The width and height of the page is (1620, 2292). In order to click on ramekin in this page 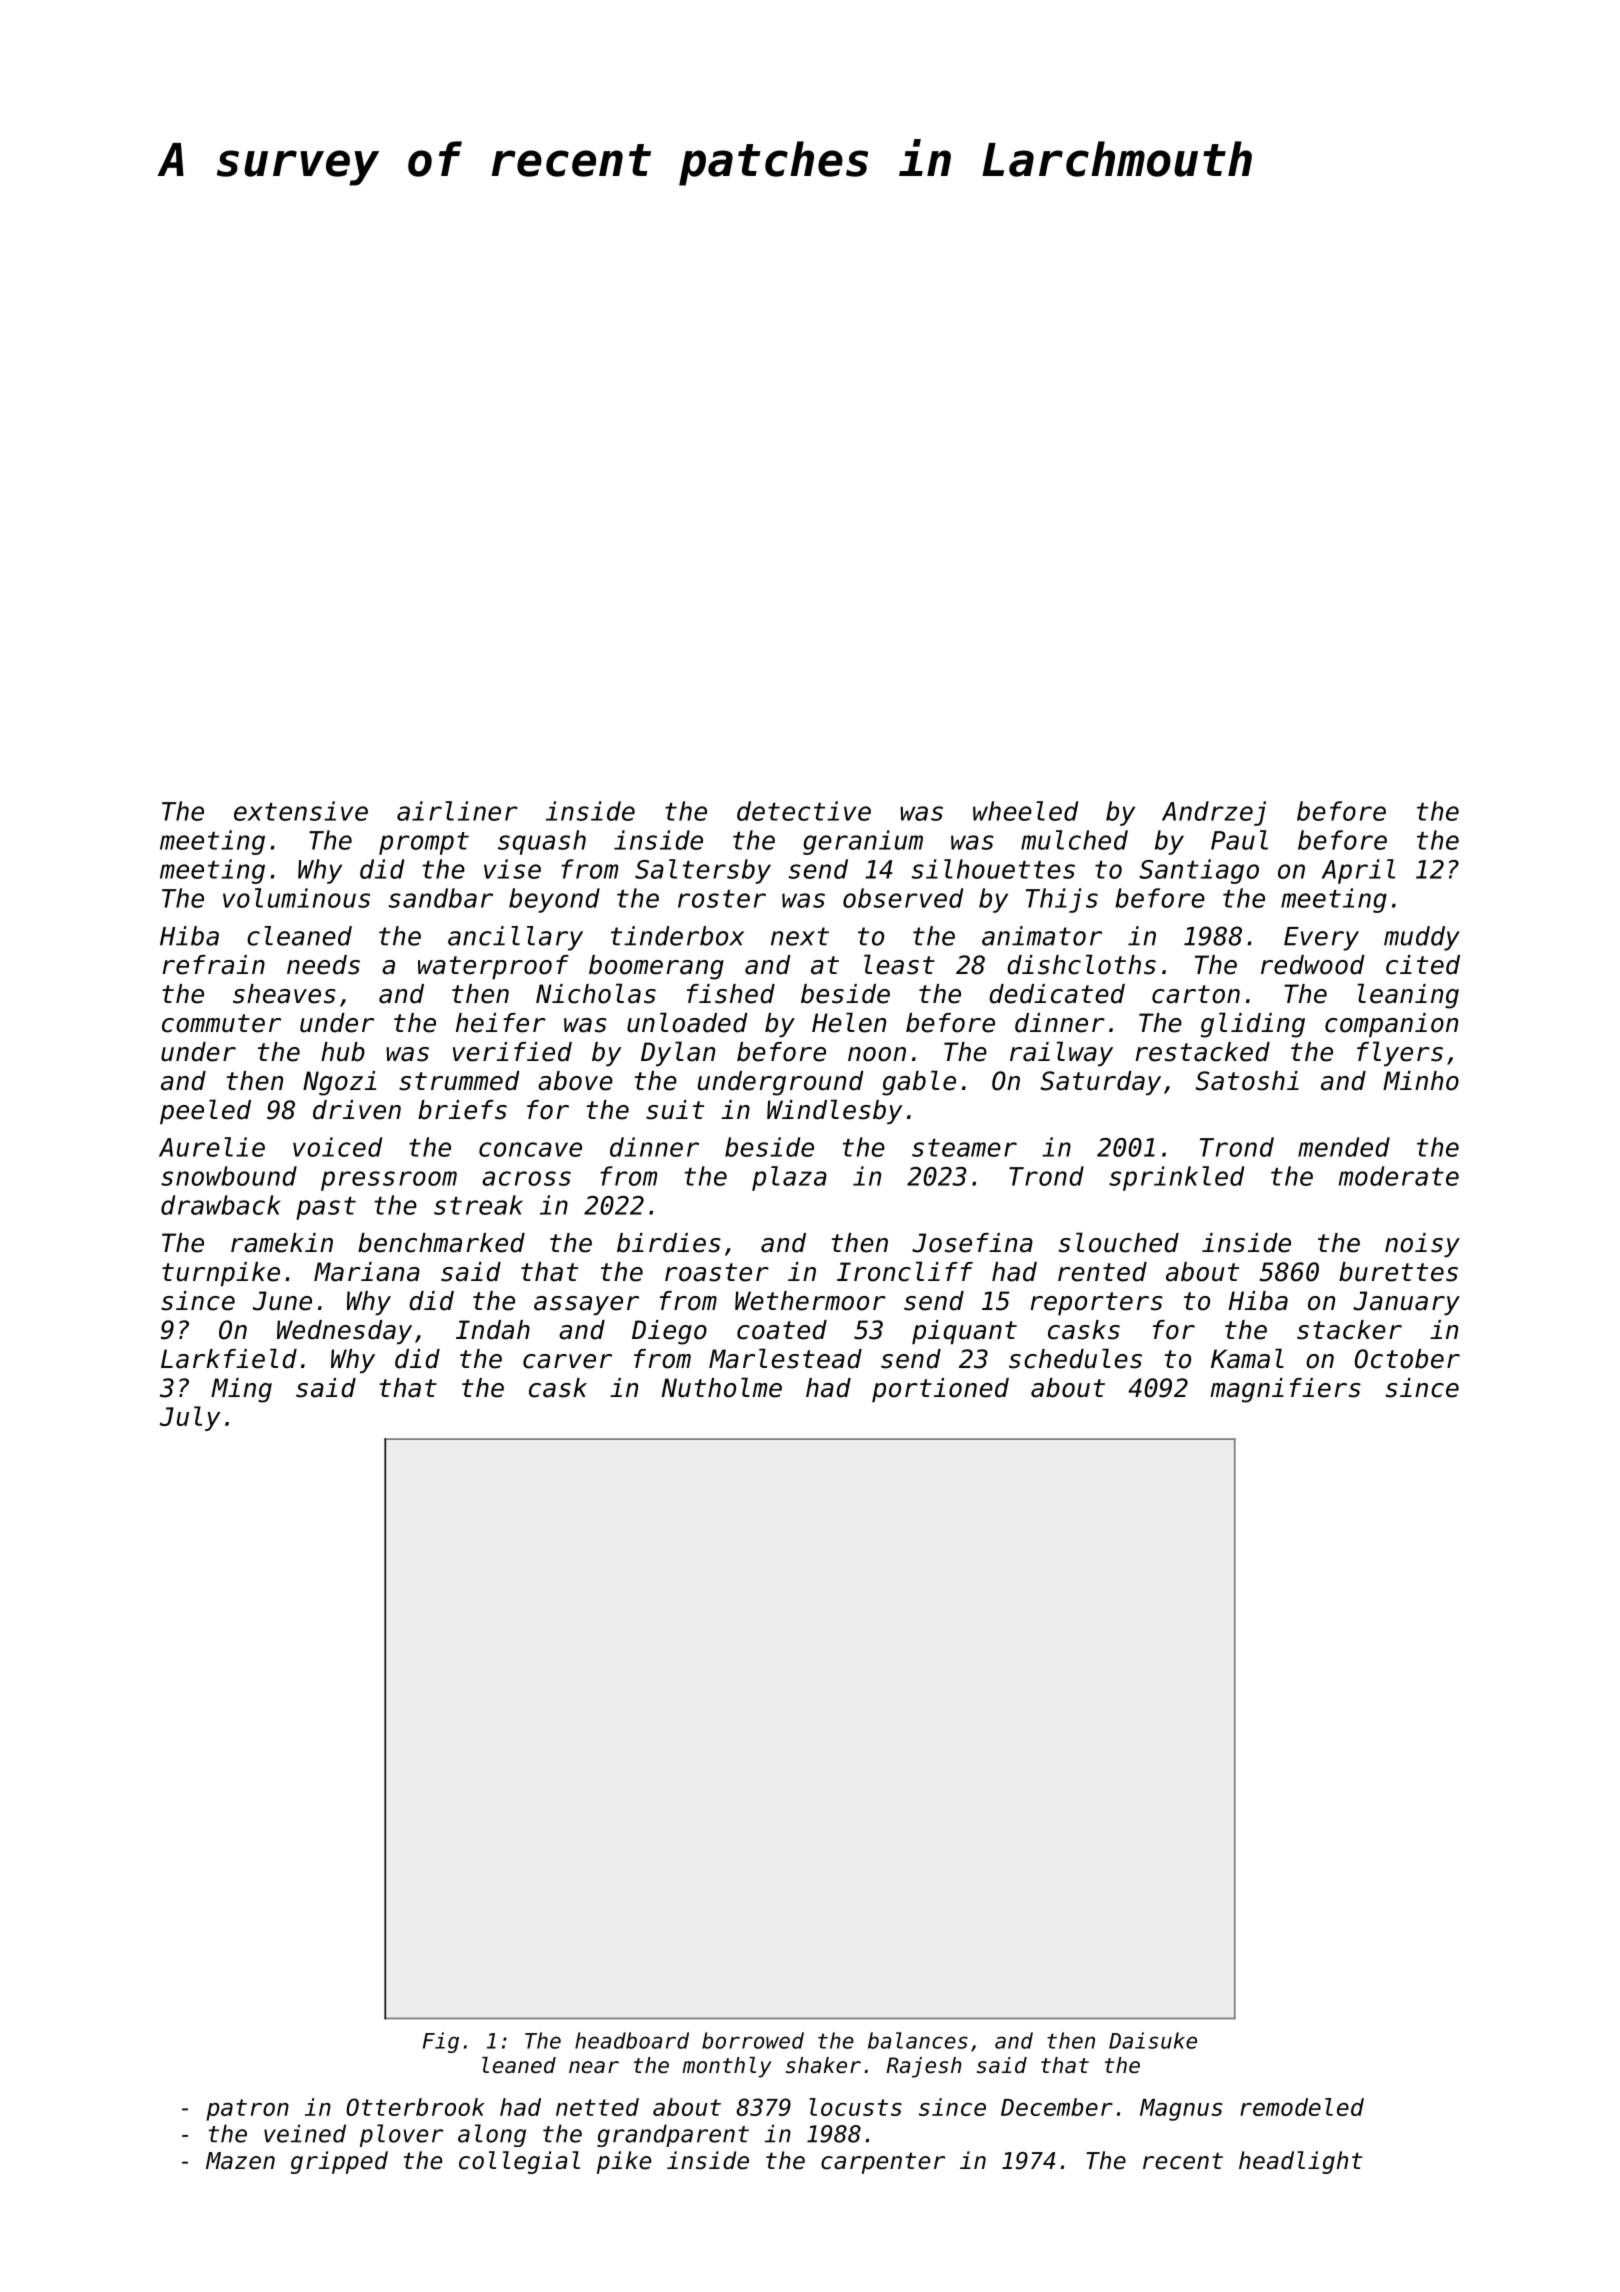, I will do `click(282, 1243)`.
